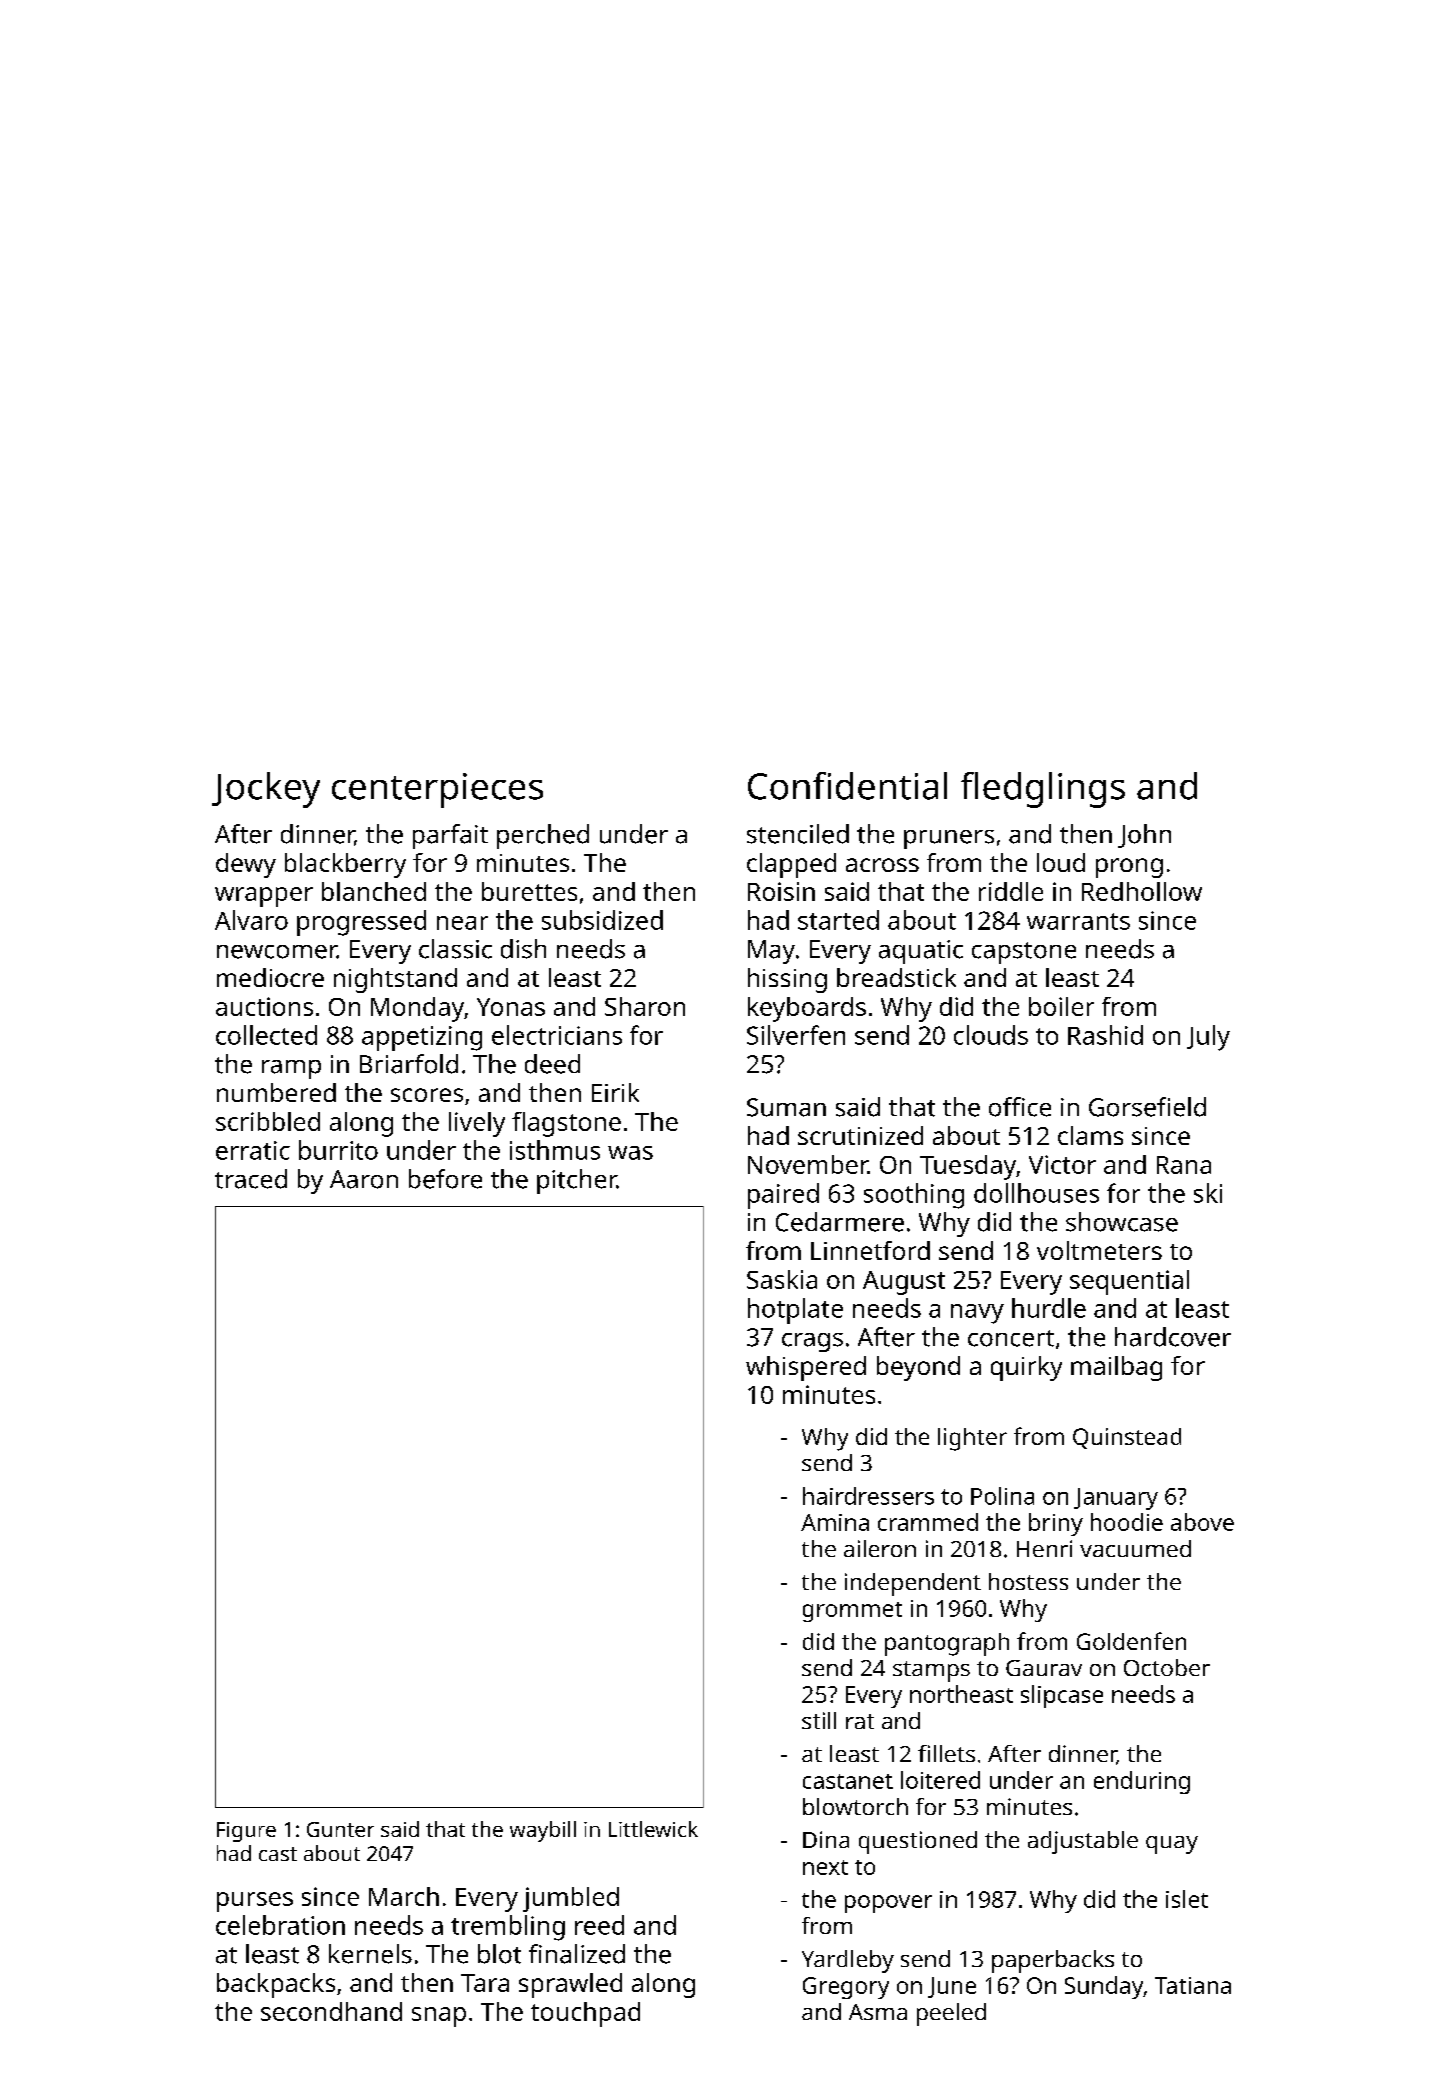 This document has height=2100, width=1450. I want to click on touchpad, so click(585, 2014).
